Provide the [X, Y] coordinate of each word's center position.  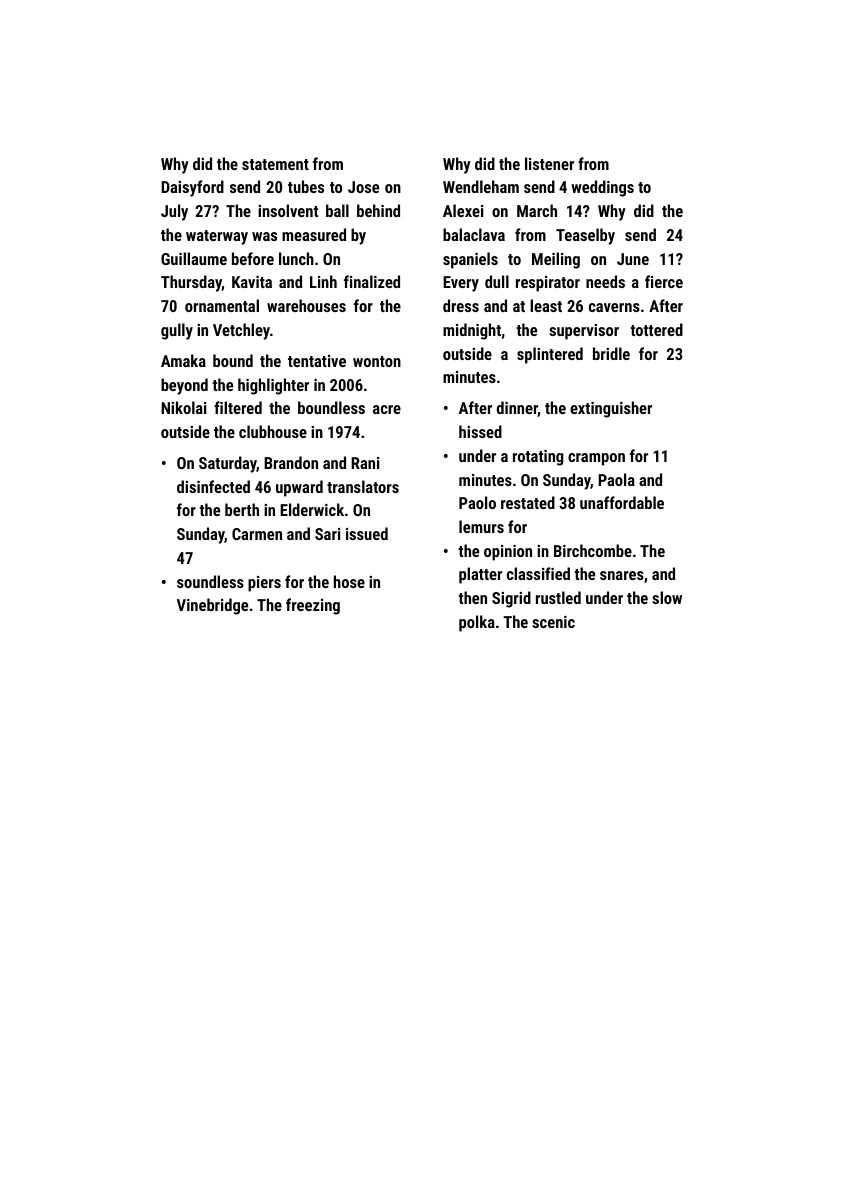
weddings [602, 188]
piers [264, 584]
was [264, 236]
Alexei [463, 210]
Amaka [183, 360]
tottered [656, 329]
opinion [508, 553]
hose [349, 581]
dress [461, 305]
